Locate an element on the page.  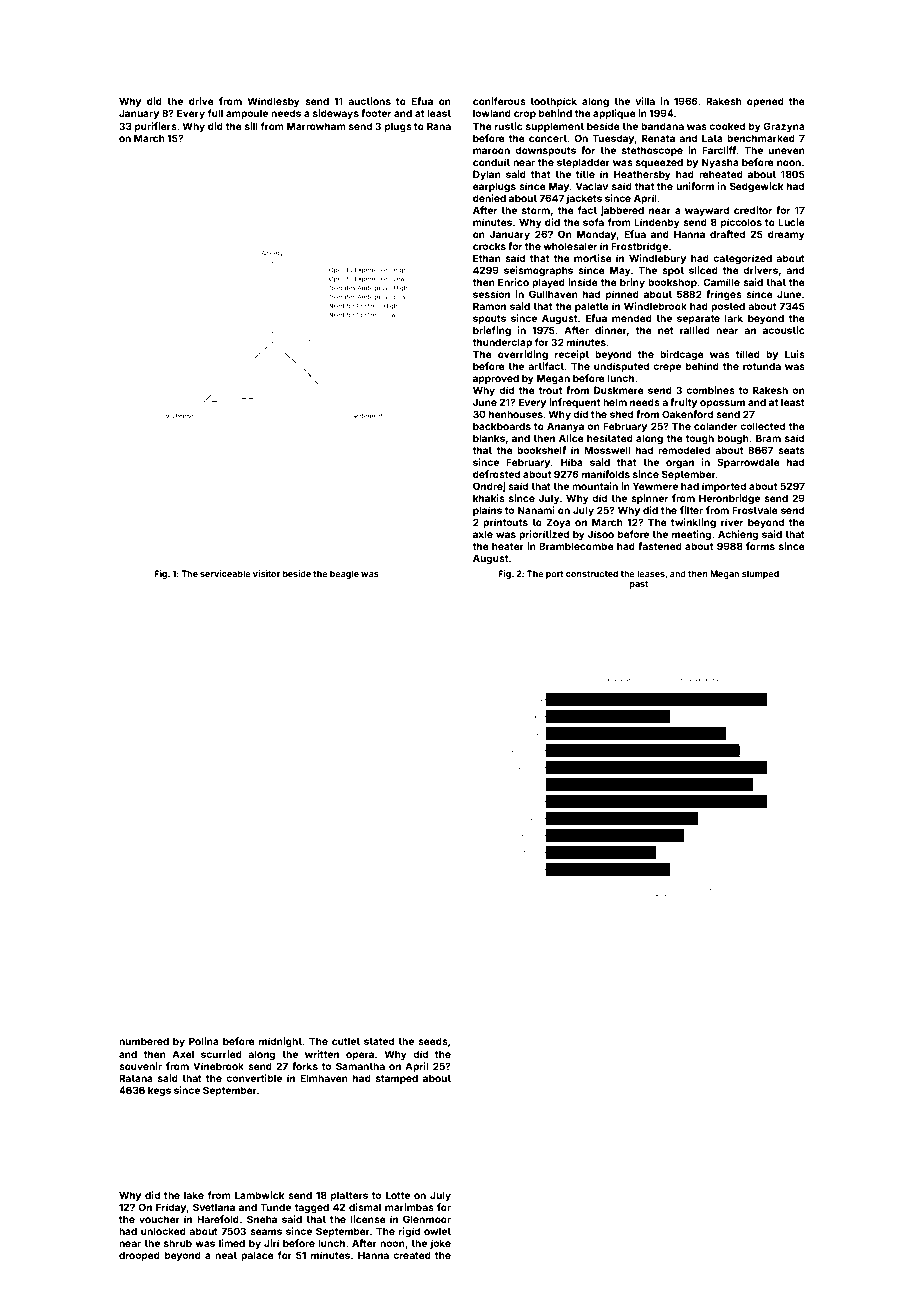
briefing is located at coordinates (492, 331).
